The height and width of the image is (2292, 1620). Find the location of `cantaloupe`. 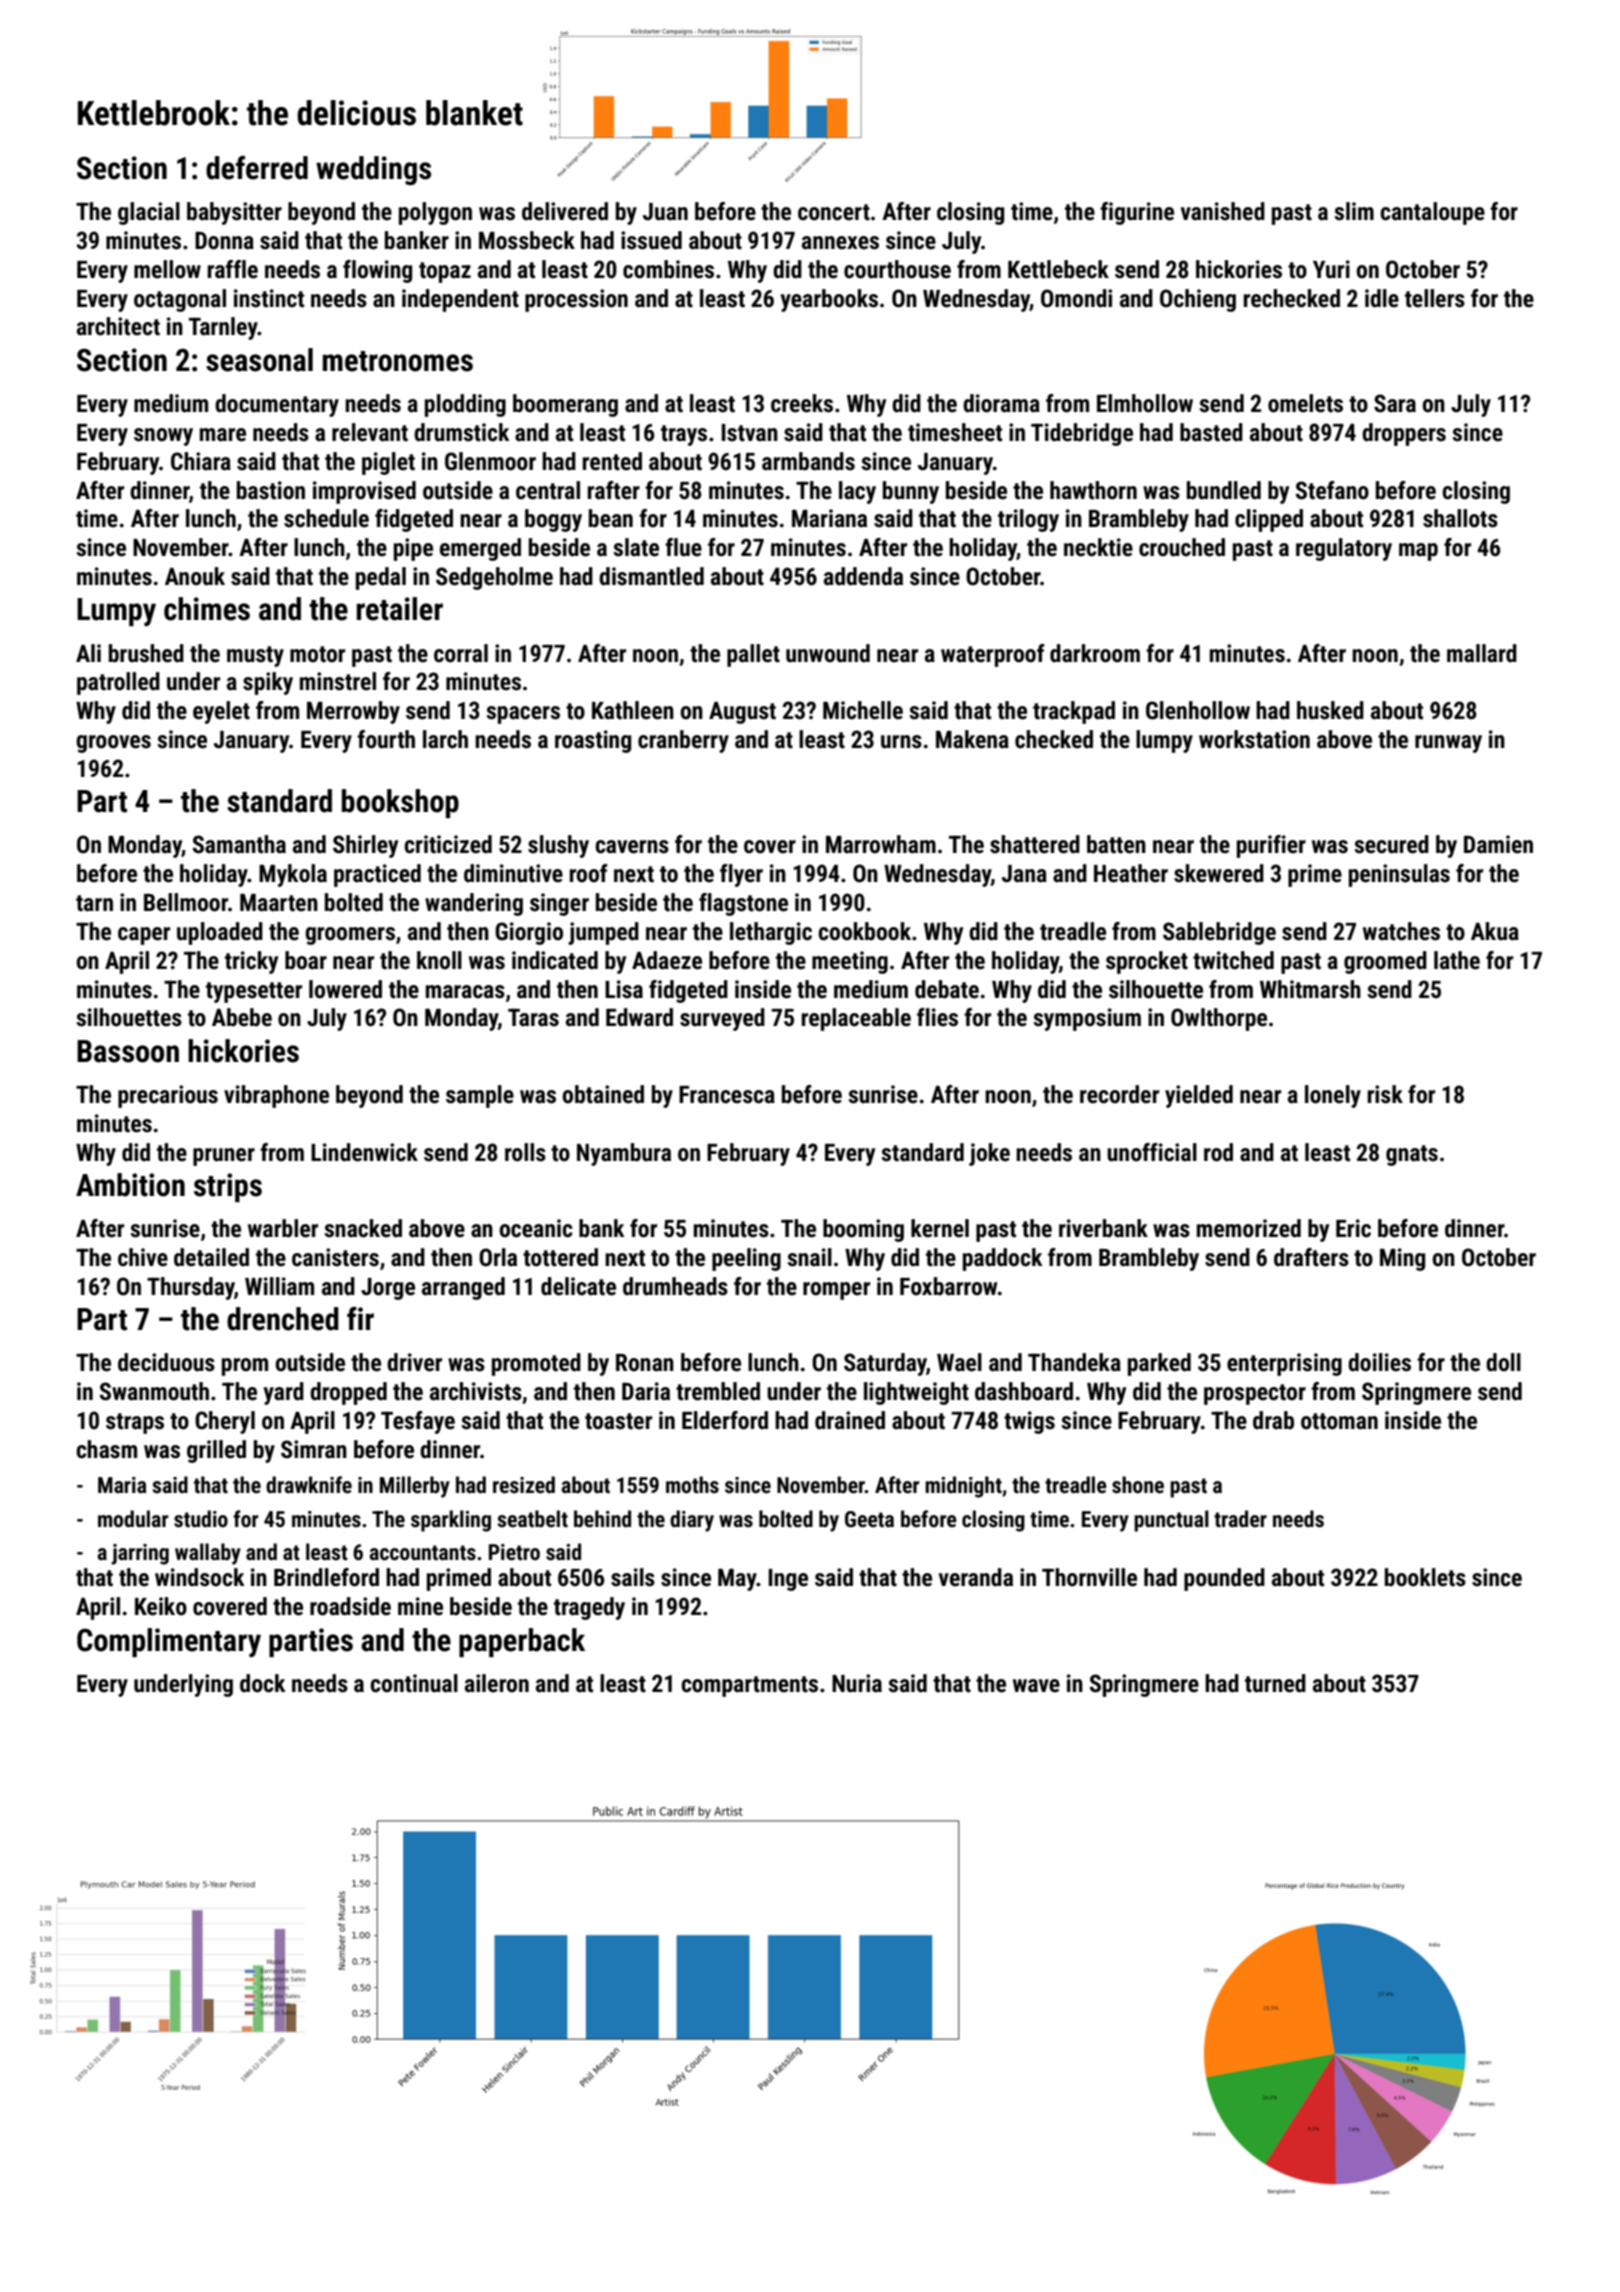

cantaloupe is located at coordinates (1432, 213).
